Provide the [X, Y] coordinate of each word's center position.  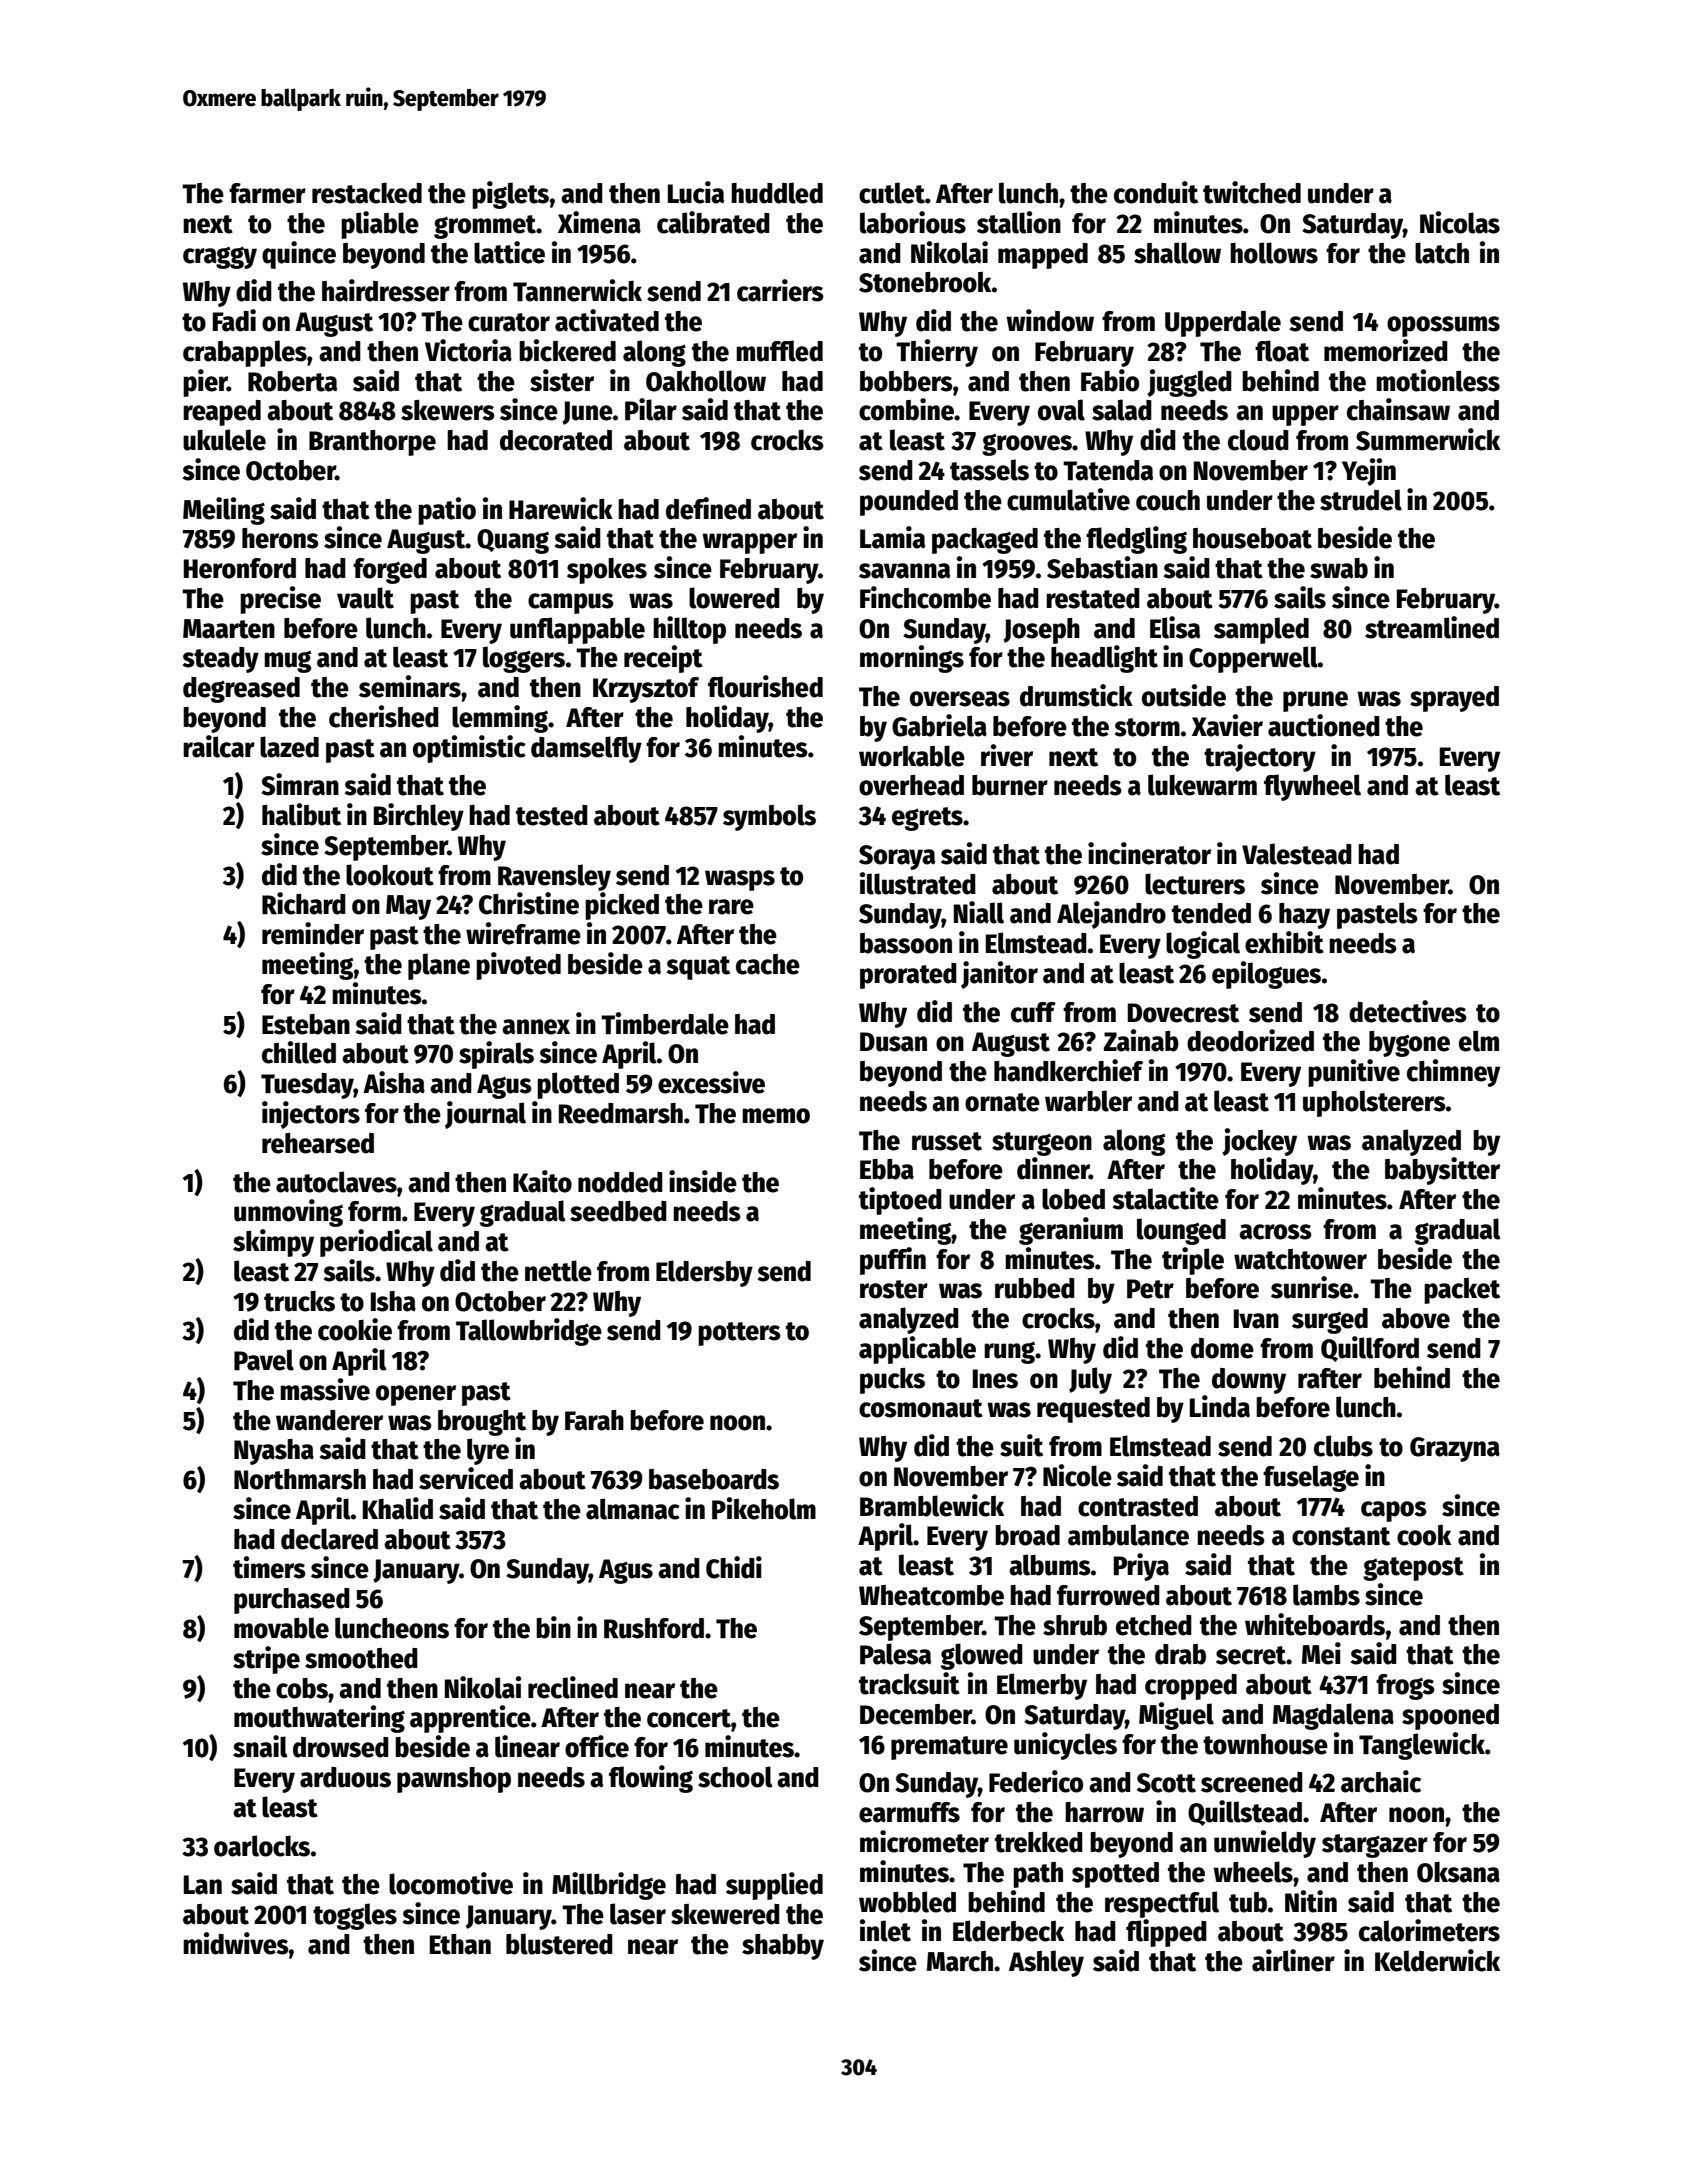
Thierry [937, 353]
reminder [313, 933]
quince [299, 255]
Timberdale [665, 1023]
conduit [1156, 192]
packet [1462, 1291]
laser [638, 1914]
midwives [236, 1943]
